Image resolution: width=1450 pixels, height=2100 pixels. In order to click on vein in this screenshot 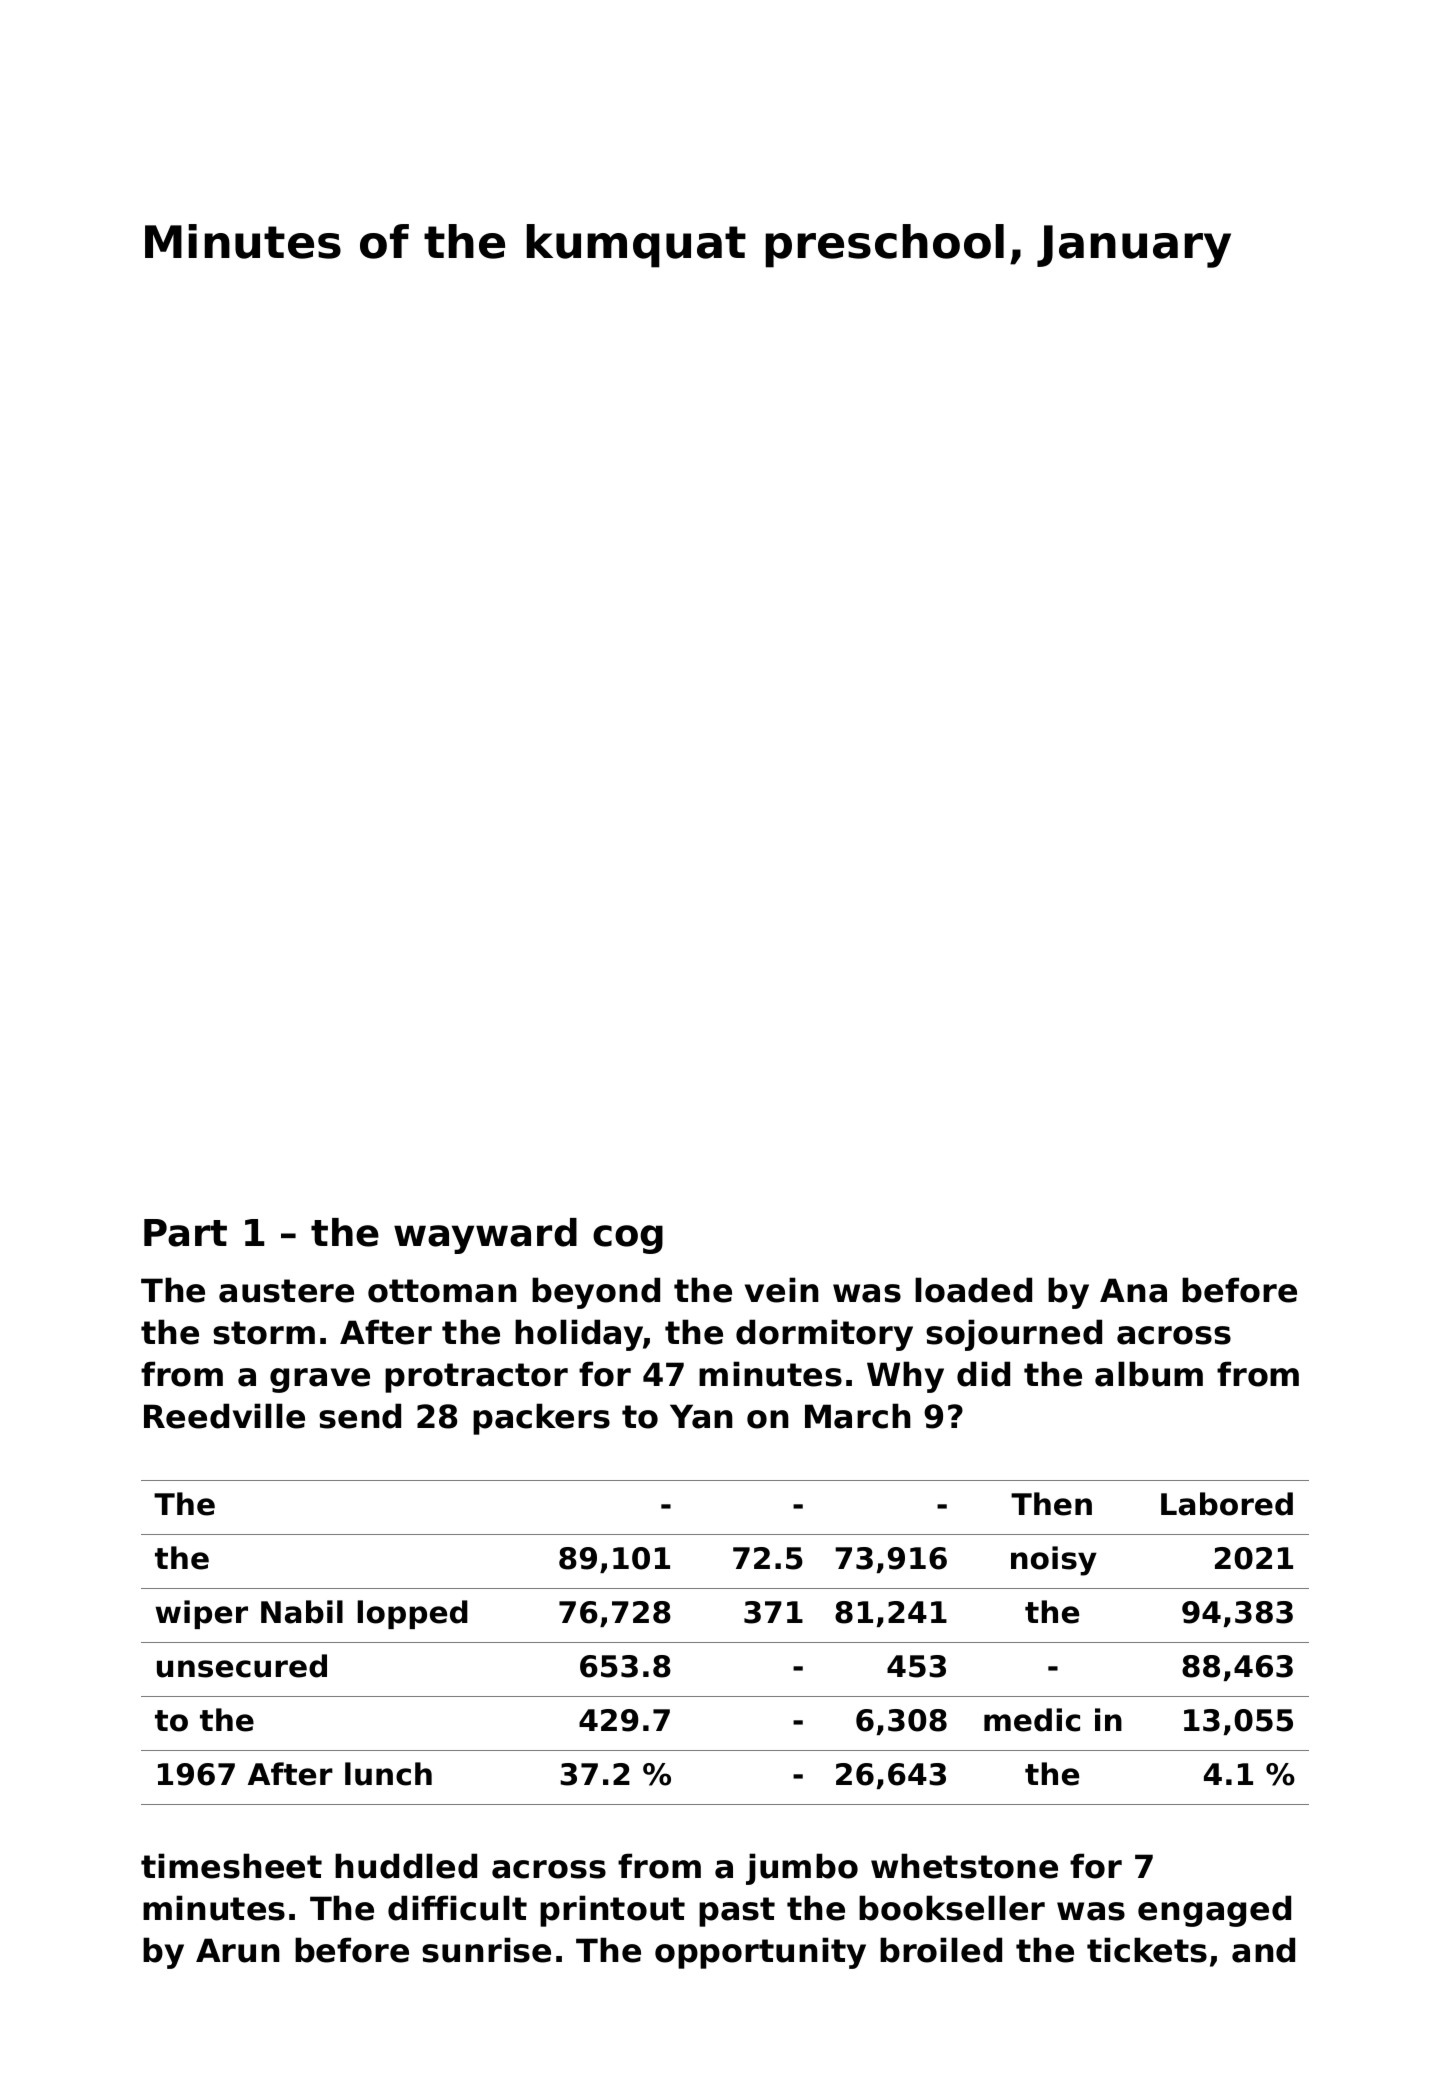, I will do `click(782, 1290)`.
